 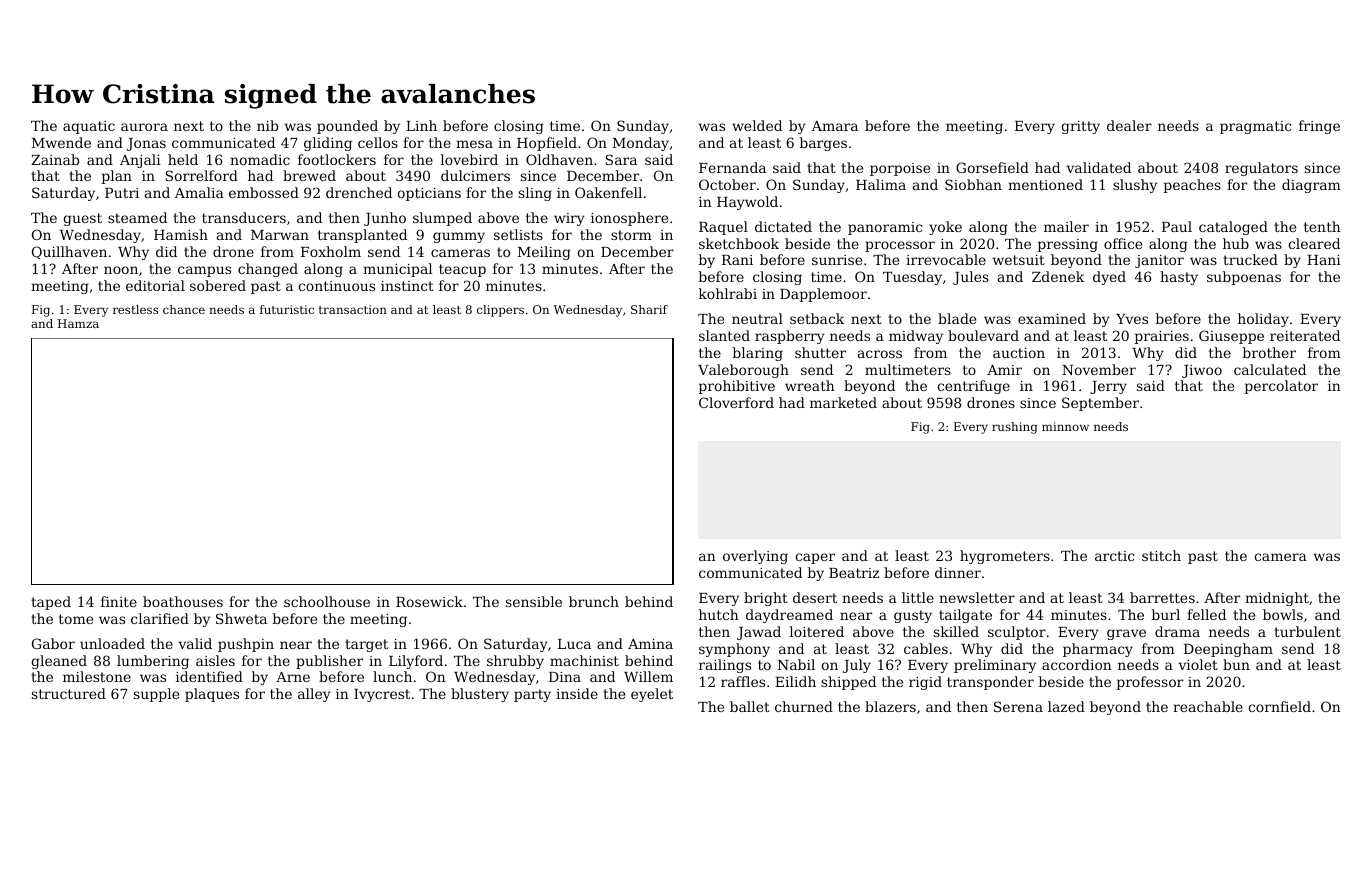 I want to click on Cloverford, so click(x=736, y=402).
